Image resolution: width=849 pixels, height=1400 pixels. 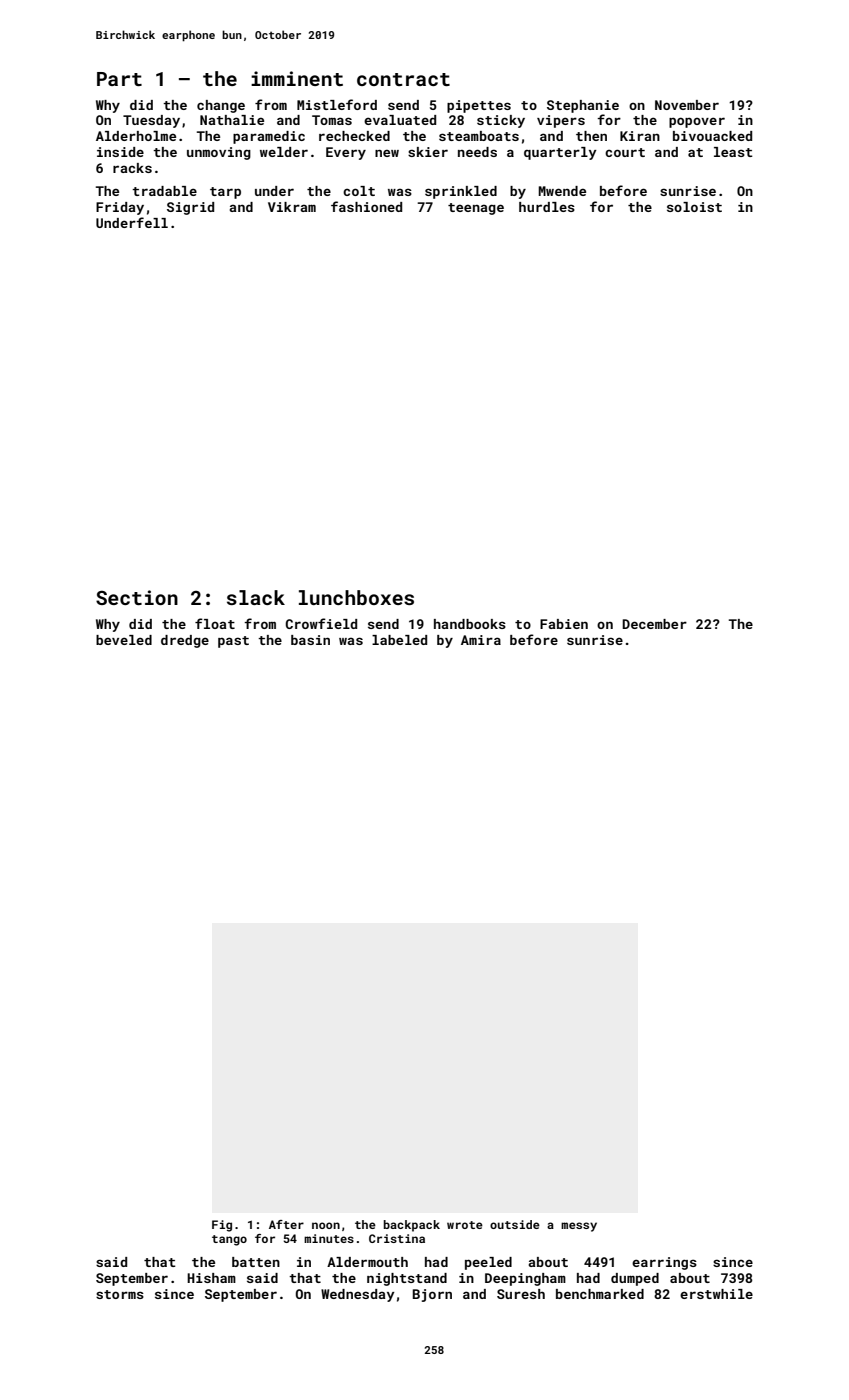 What do you see at coordinates (547, 207) in the screenshot?
I see `hurdles` at bounding box center [547, 207].
